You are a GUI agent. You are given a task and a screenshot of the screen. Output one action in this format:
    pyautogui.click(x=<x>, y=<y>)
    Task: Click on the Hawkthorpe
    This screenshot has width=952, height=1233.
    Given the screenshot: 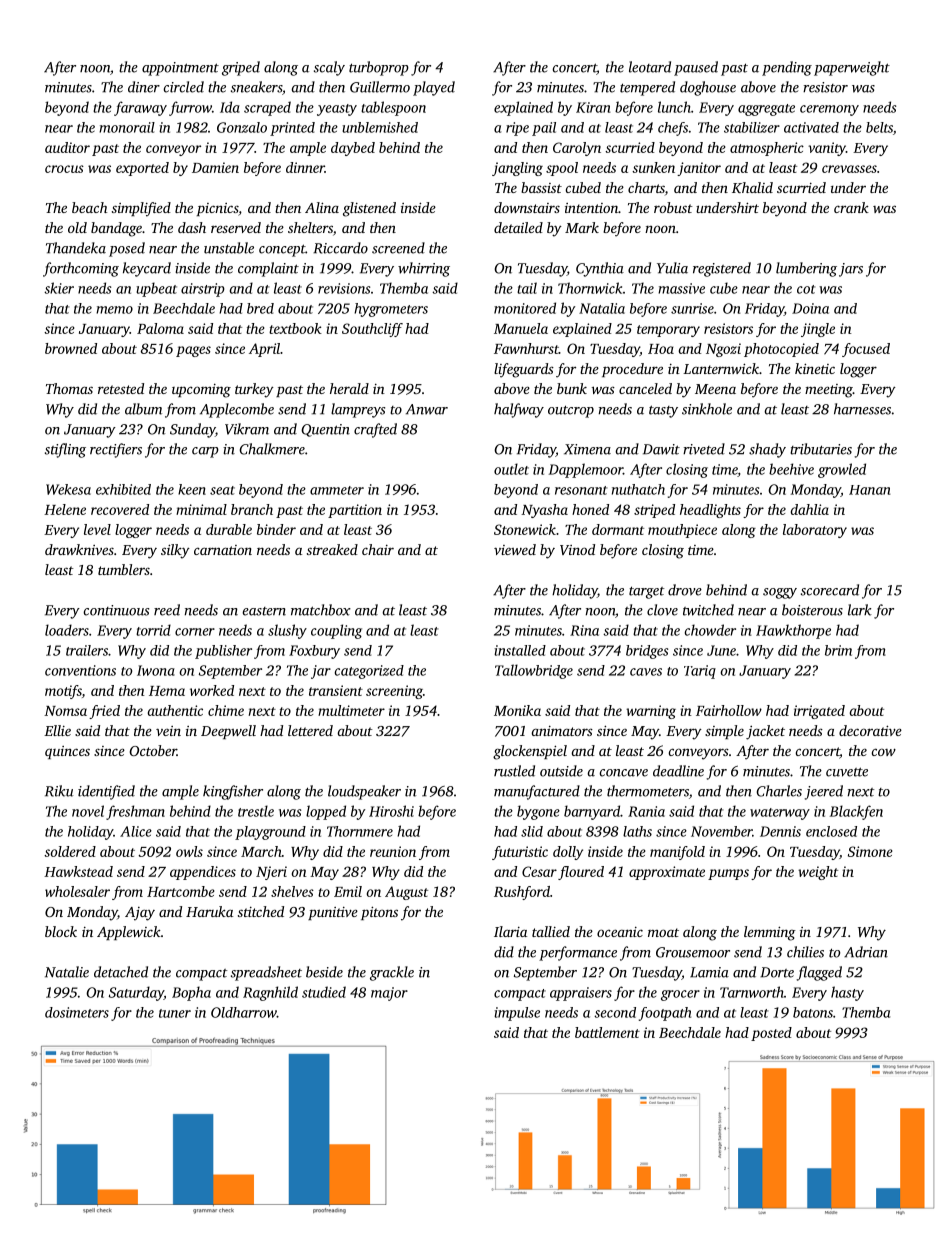 What is the action you would take?
    pyautogui.click(x=793, y=631)
